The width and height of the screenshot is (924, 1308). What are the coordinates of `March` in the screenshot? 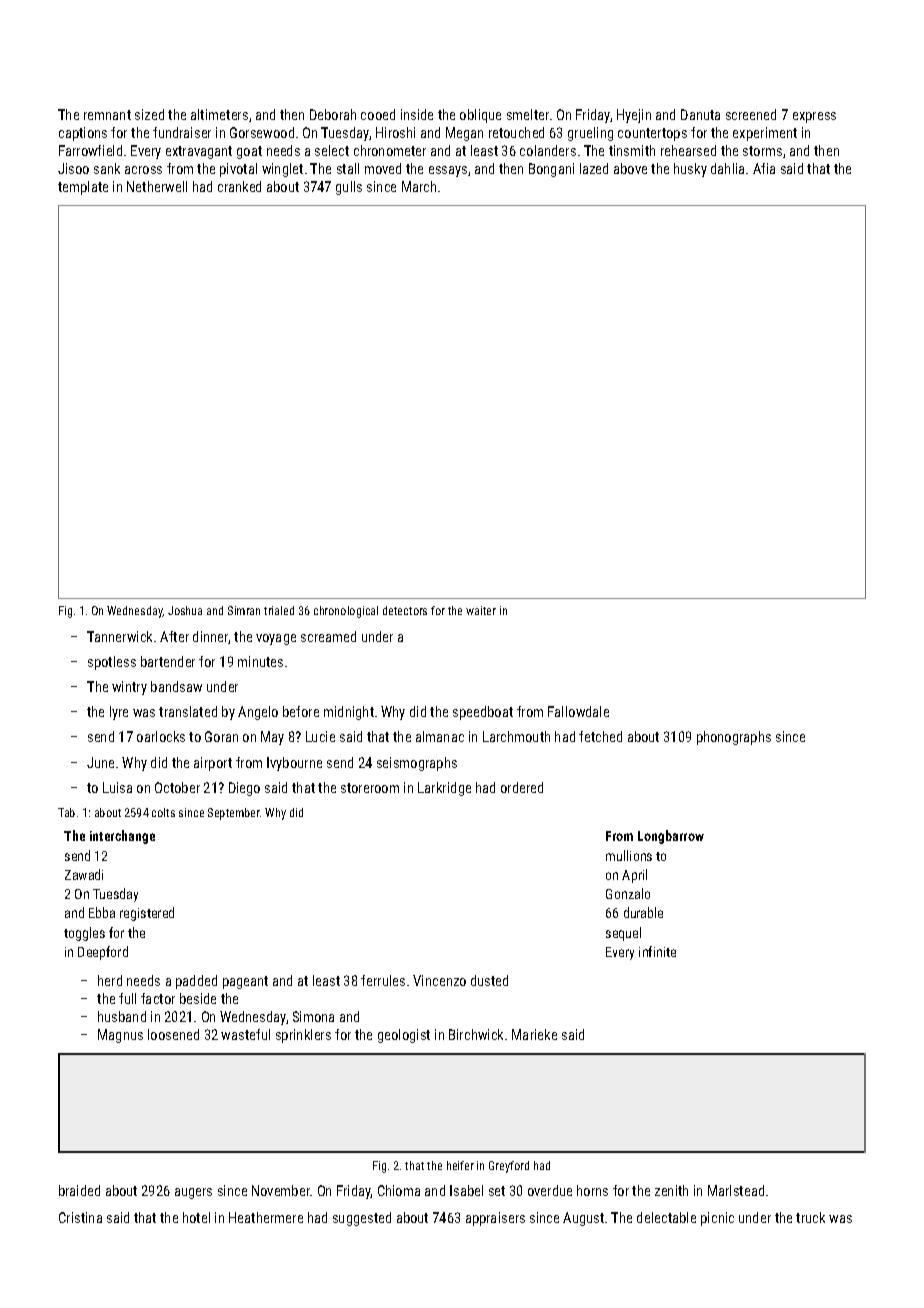 It's located at (419, 186).
